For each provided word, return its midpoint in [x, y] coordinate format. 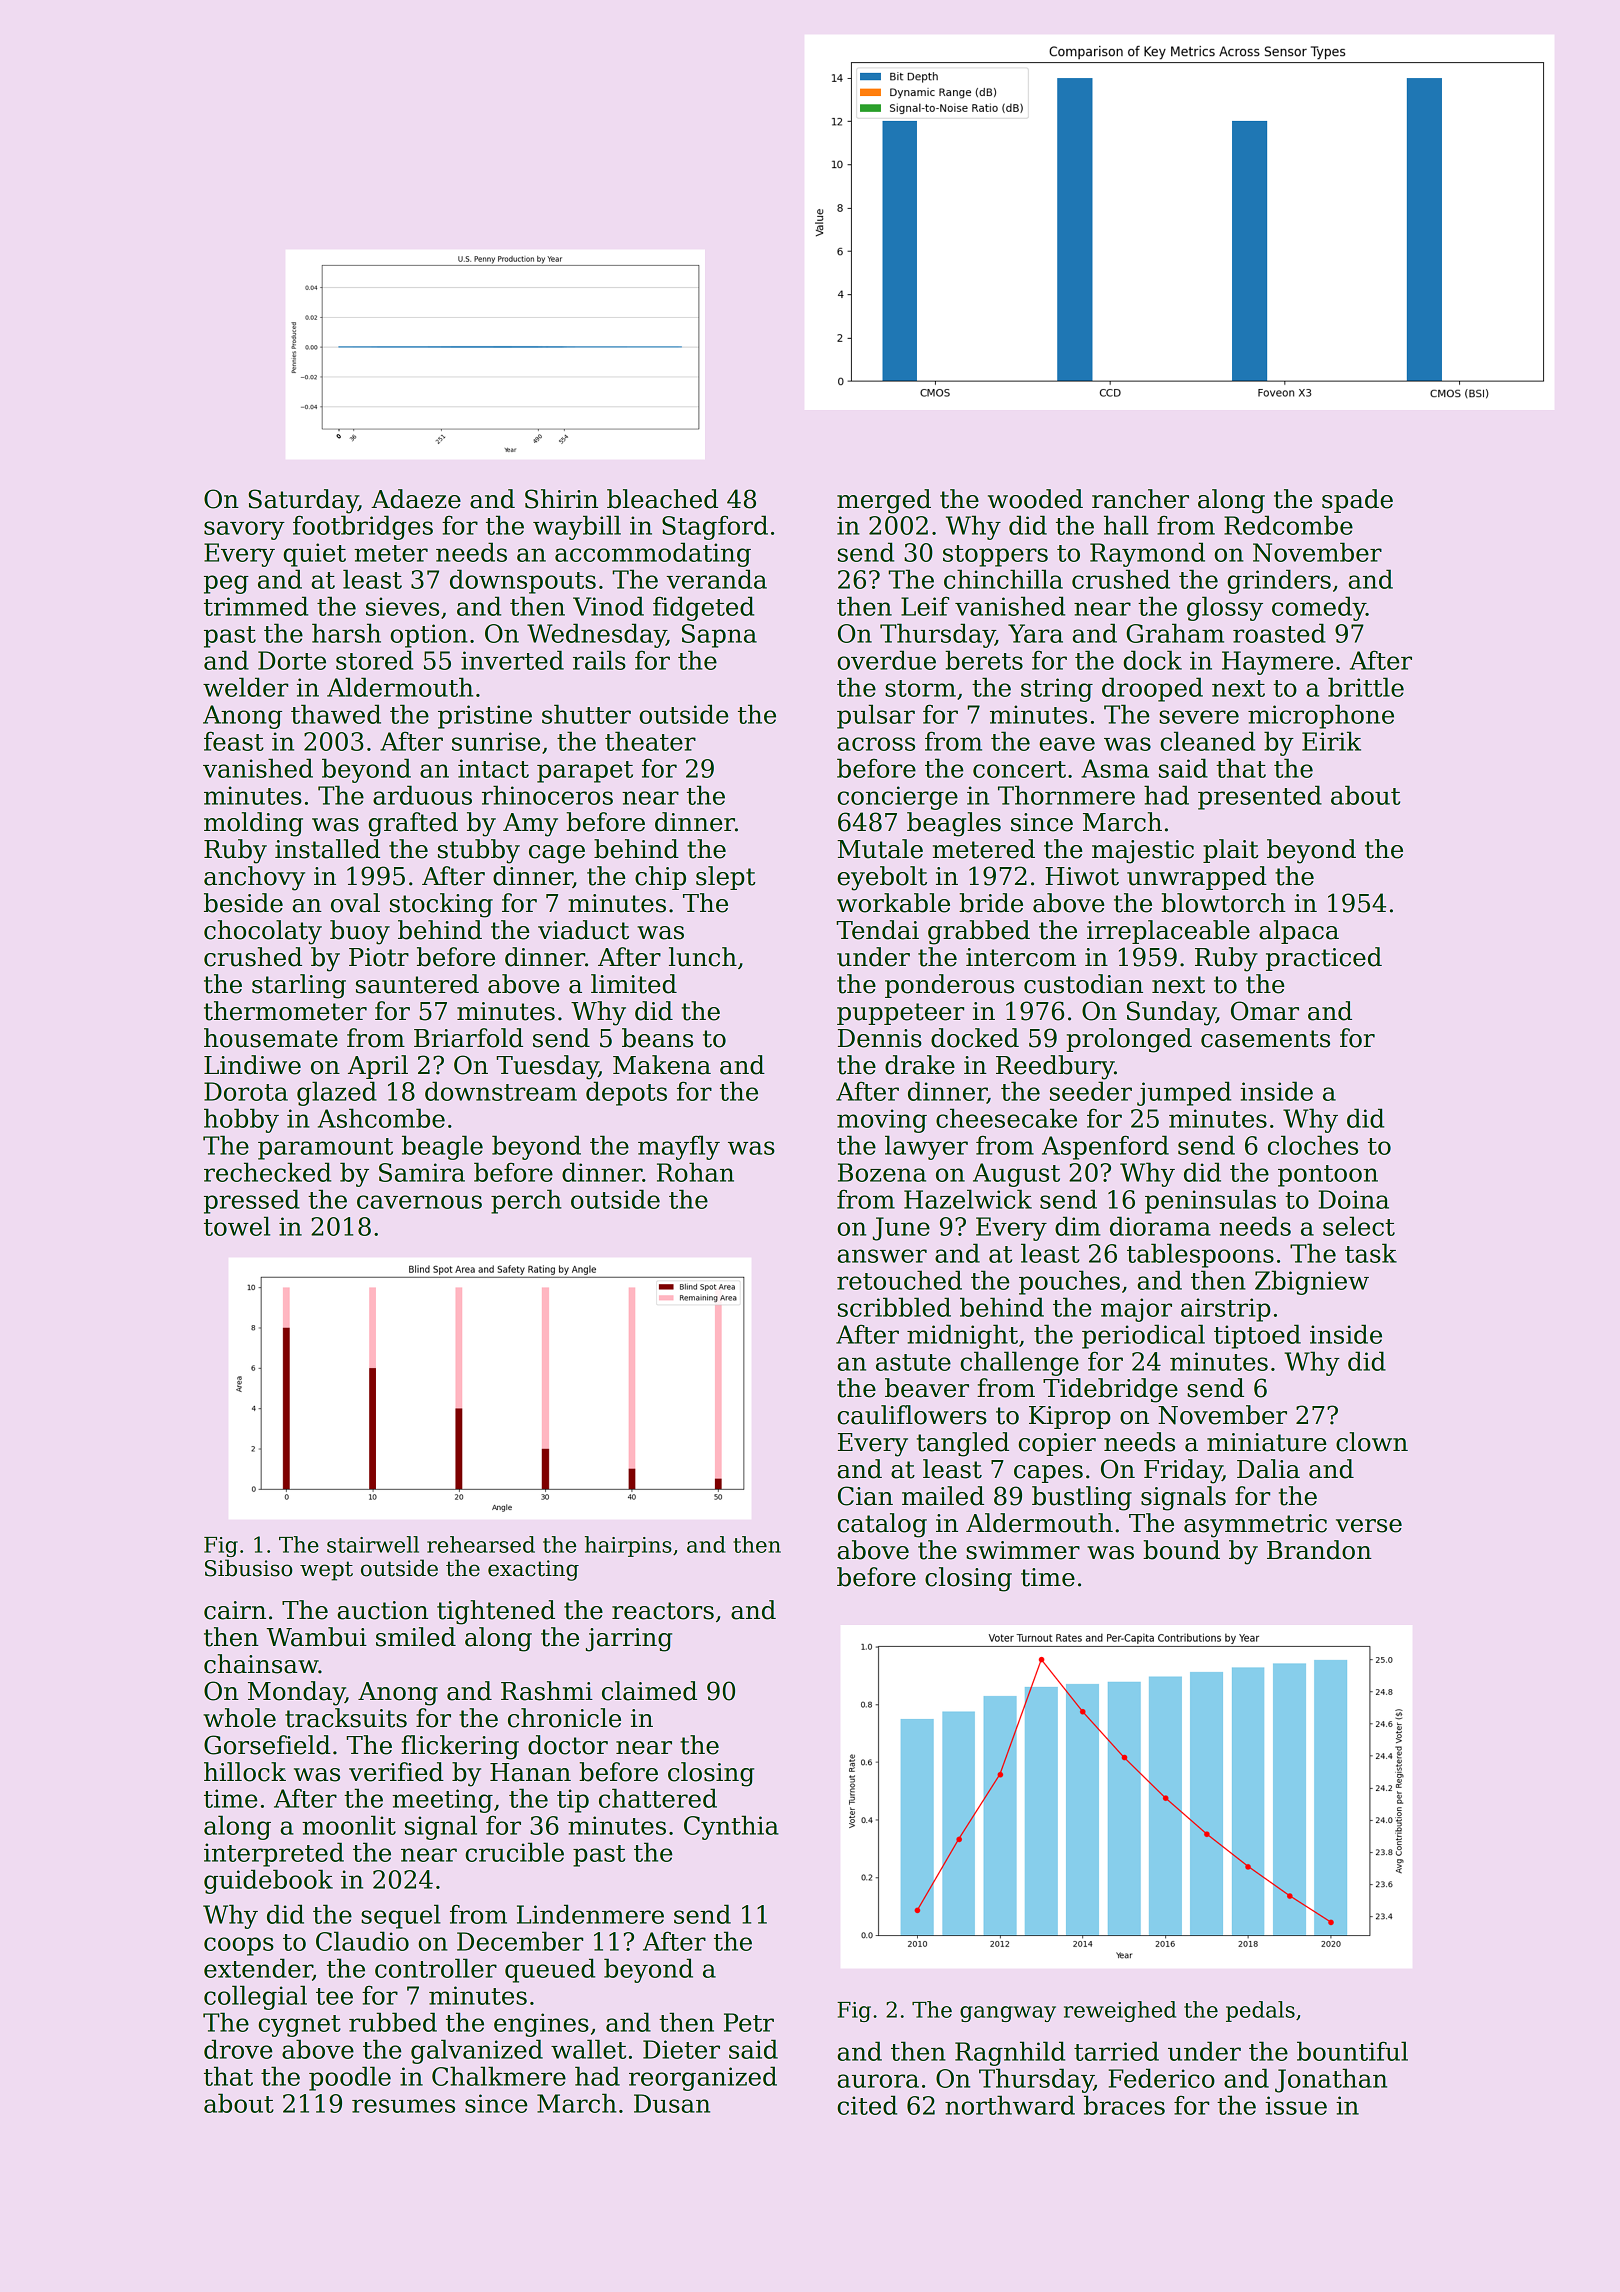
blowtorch [1223, 903]
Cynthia [731, 1827]
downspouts [523, 581]
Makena [662, 1065]
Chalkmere [499, 2076]
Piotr [379, 957]
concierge [897, 798]
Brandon [1319, 1550]
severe [1199, 717]
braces [1124, 2105]
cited [867, 2105]
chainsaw [261, 1664]
